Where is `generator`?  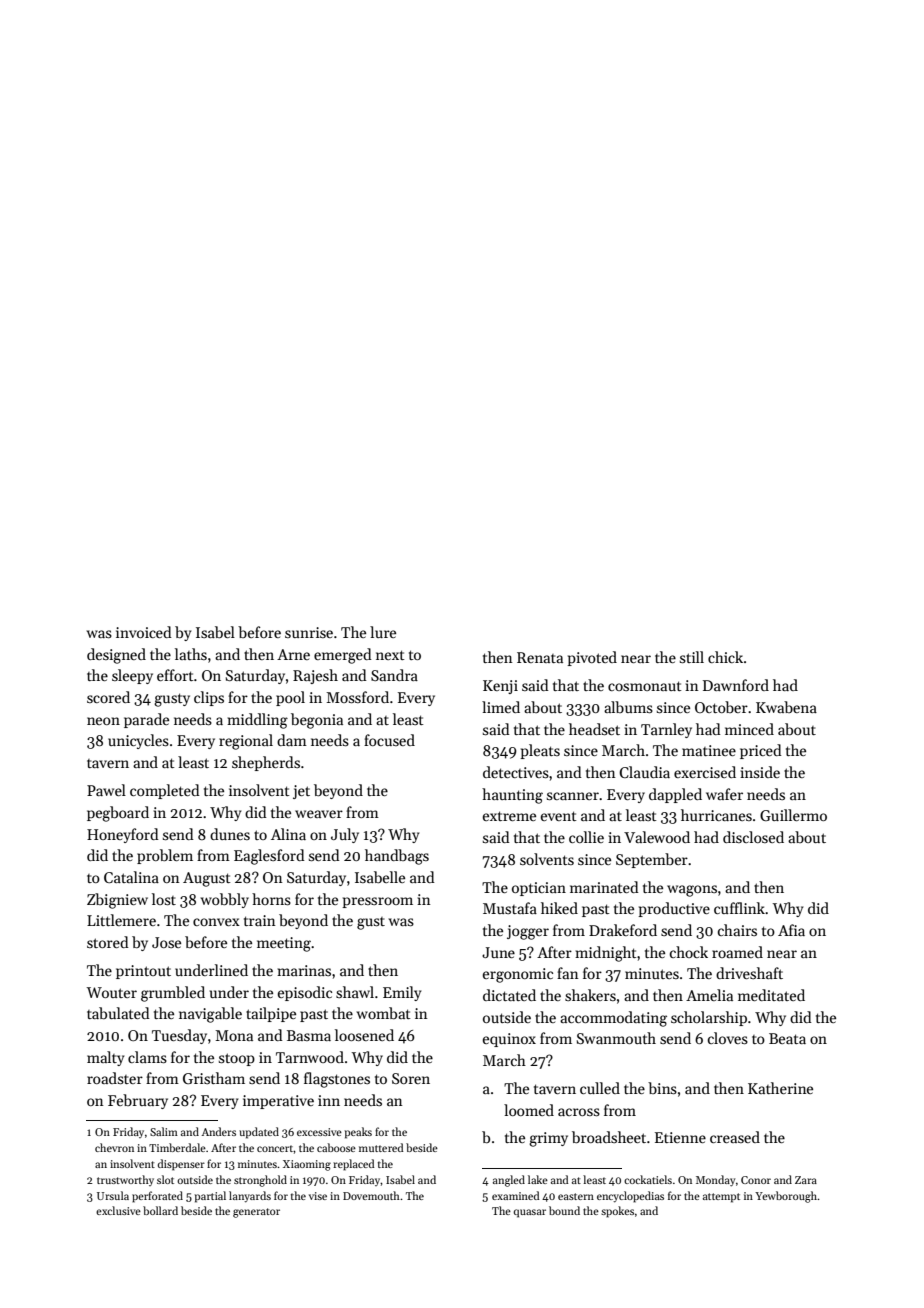
generator is located at coordinates (256, 1213).
